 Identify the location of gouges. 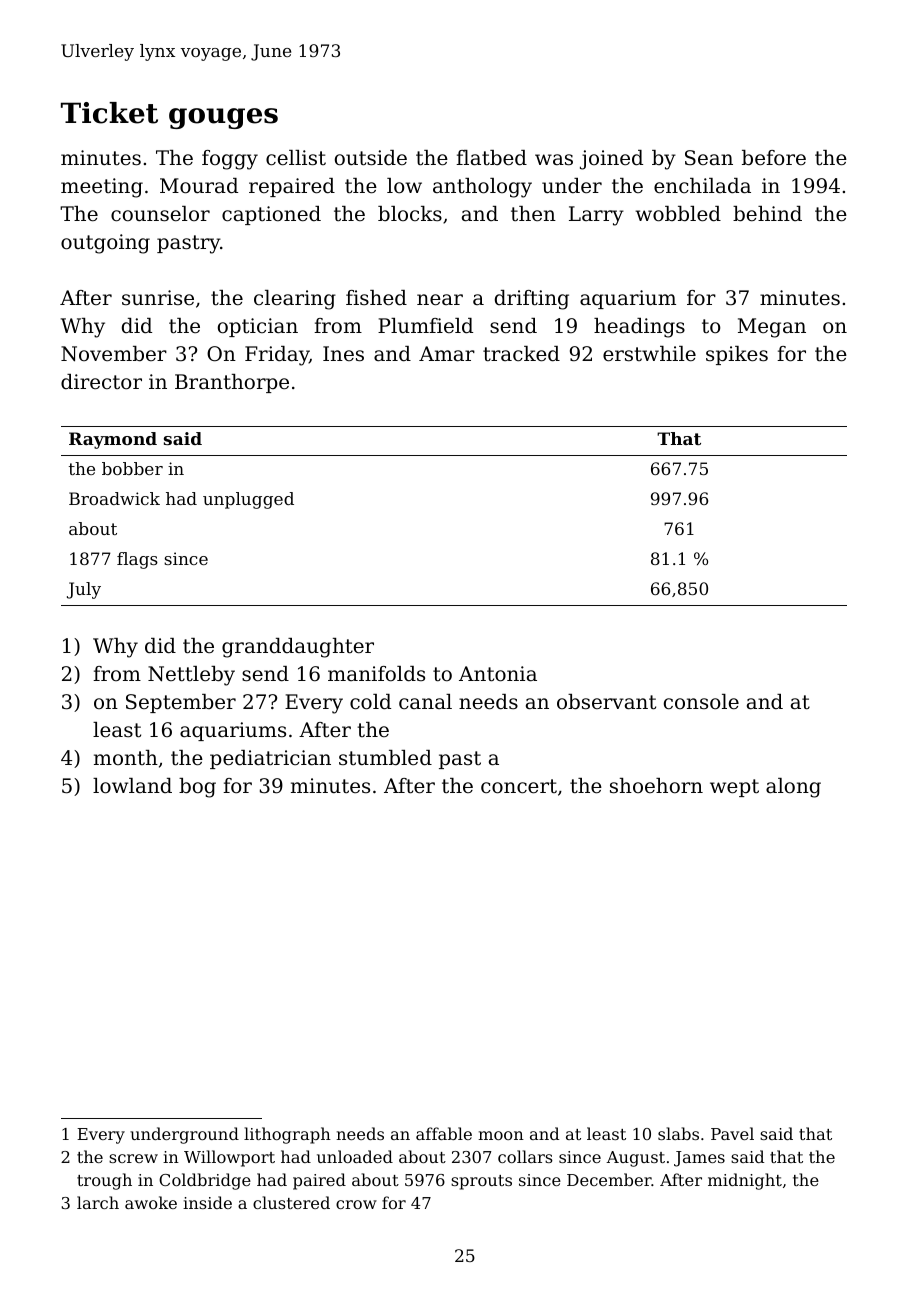
(223, 118).
